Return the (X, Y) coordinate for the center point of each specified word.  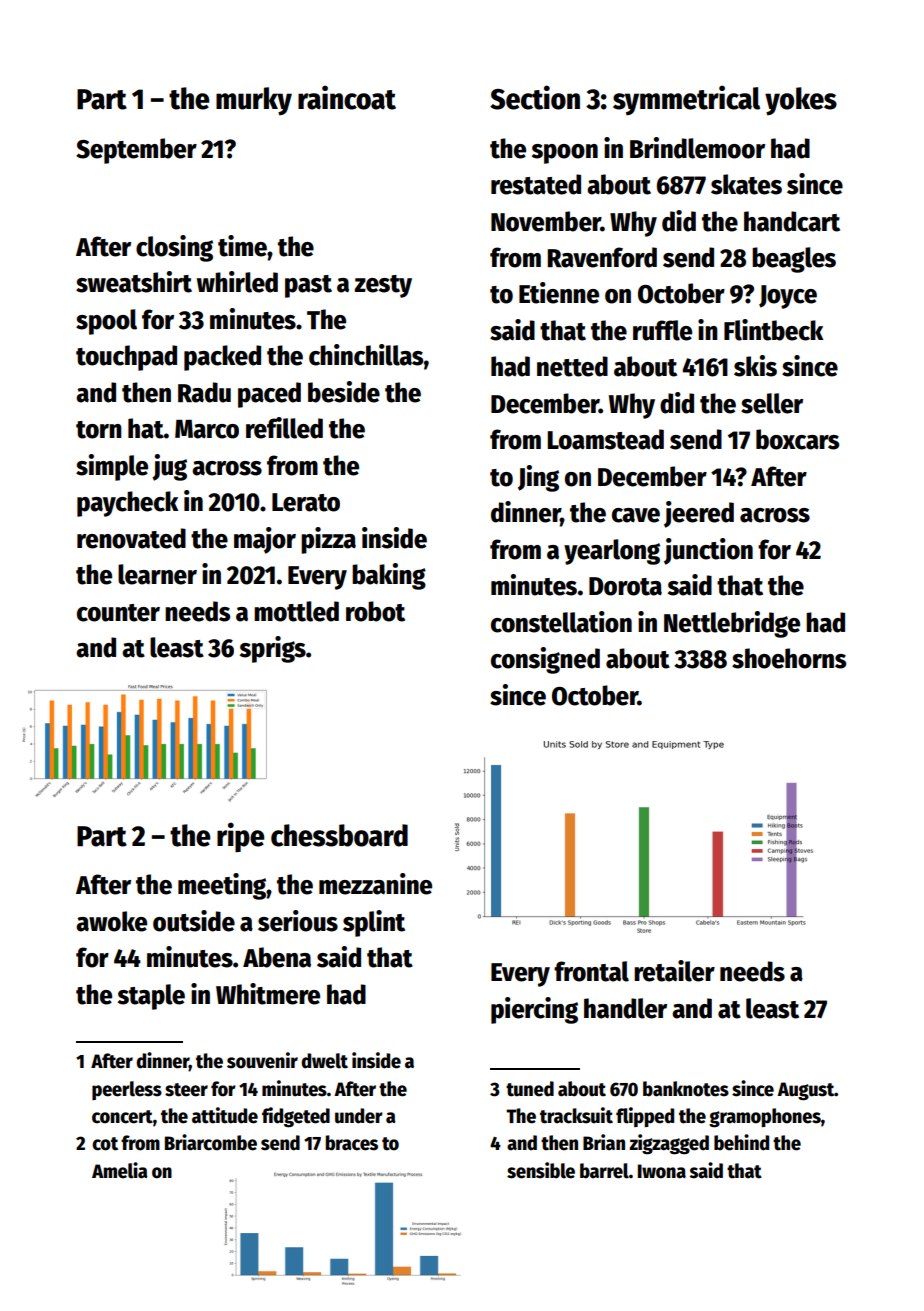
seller (772, 403)
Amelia (120, 1170)
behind (741, 1142)
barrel (604, 1171)
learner (157, 574)
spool (106, 322)
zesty (383, 286)
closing (174, 248)
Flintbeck (774, 330)
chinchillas (366, 355)
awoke (111, 921)
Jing (538, 478)
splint (374, 923)
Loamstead (605, 439)
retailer (674, 971)
